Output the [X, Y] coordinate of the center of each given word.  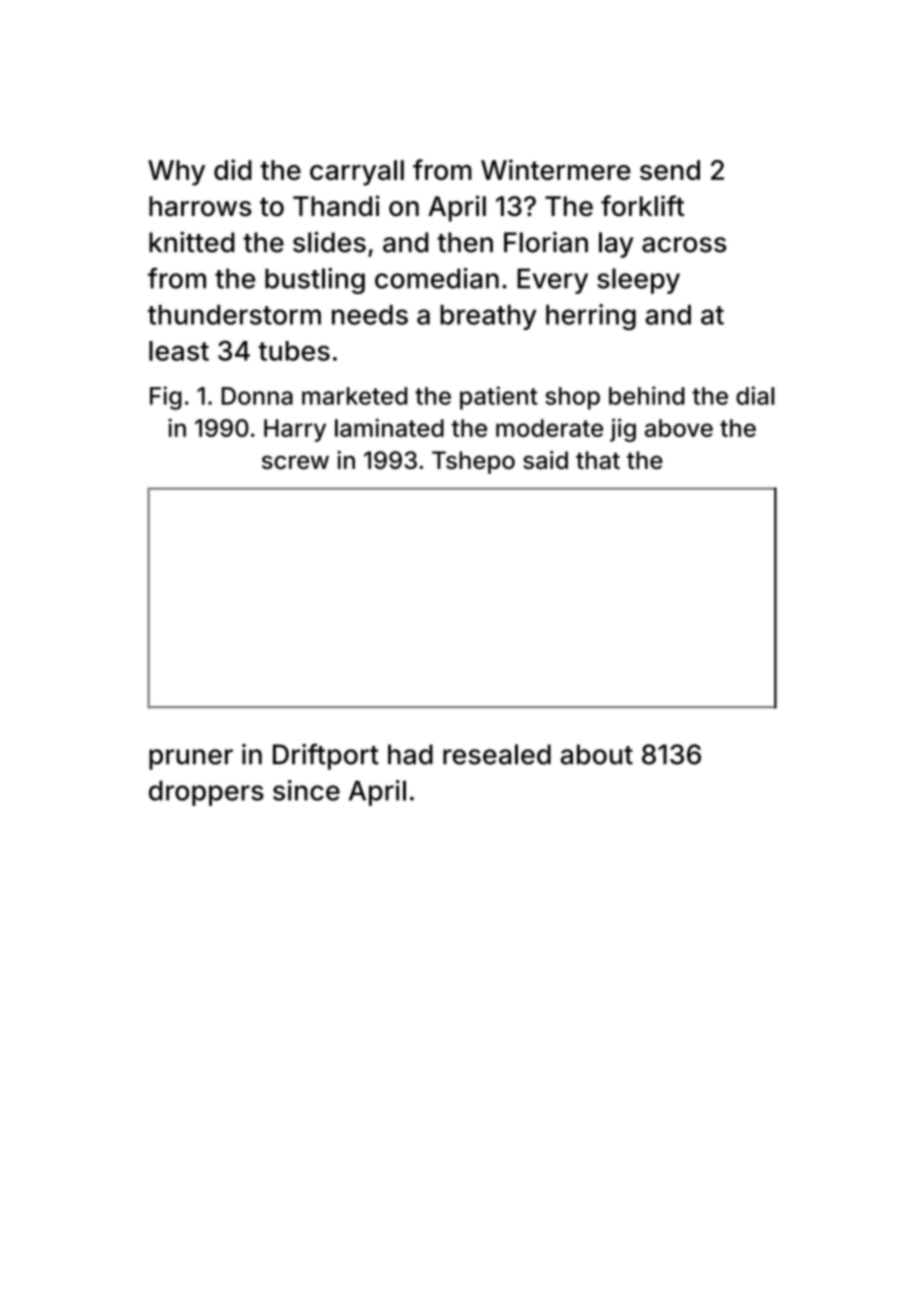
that [598, 460]
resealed [497, 754]
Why [176, 173]
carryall [357, 173]
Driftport [326, 756]
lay [616, 245]
